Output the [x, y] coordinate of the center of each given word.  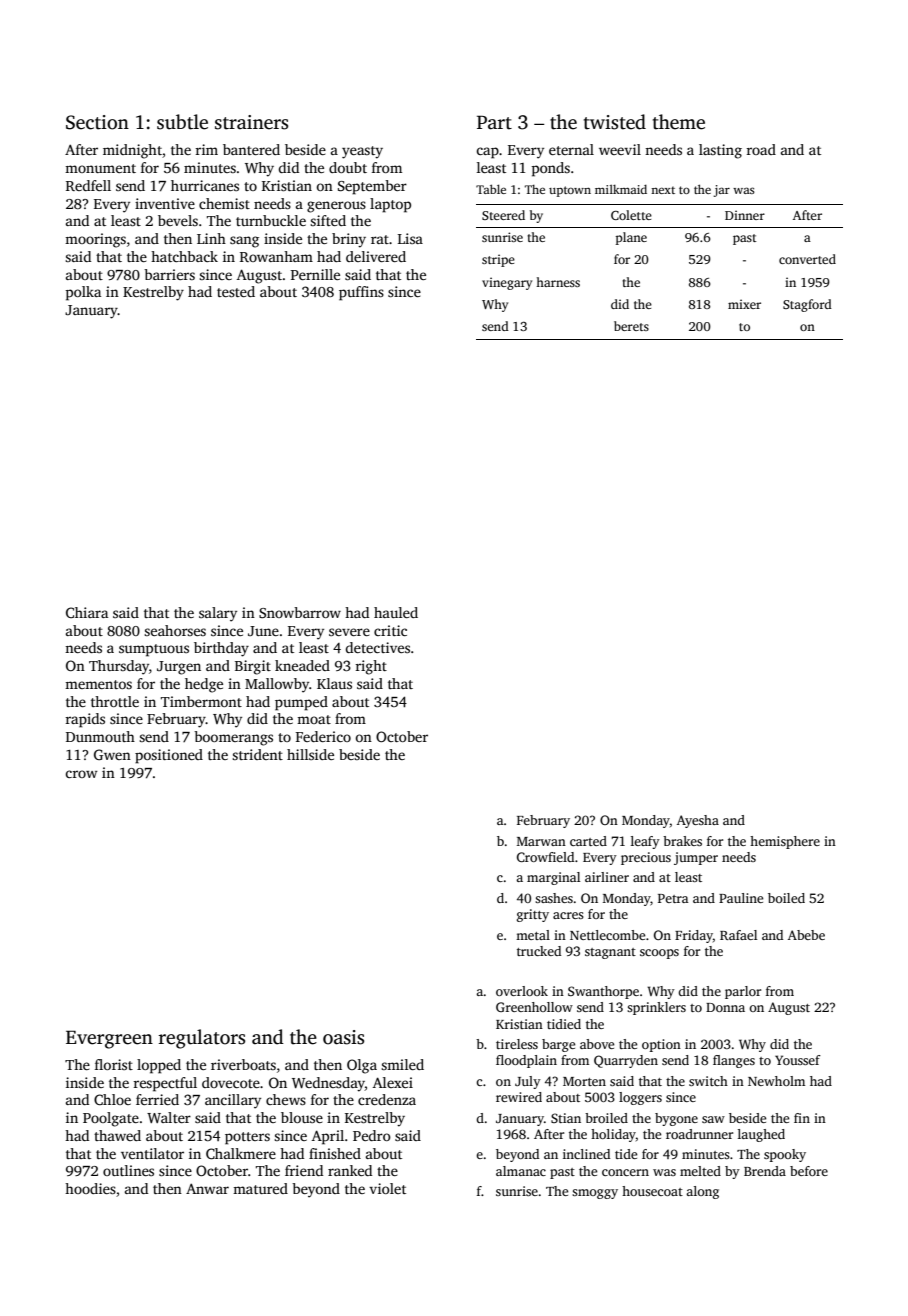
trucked [539, 951]
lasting [720, 151]
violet [387, 1188]
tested [236, 291]
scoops [659, 954]
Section [97, 122]
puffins [361, 293]
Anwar [207, 1189]
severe [349, 632]
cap [487, 153]
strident [257, 754]
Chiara [87, 612]
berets [631, 326]
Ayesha [698, 821]
